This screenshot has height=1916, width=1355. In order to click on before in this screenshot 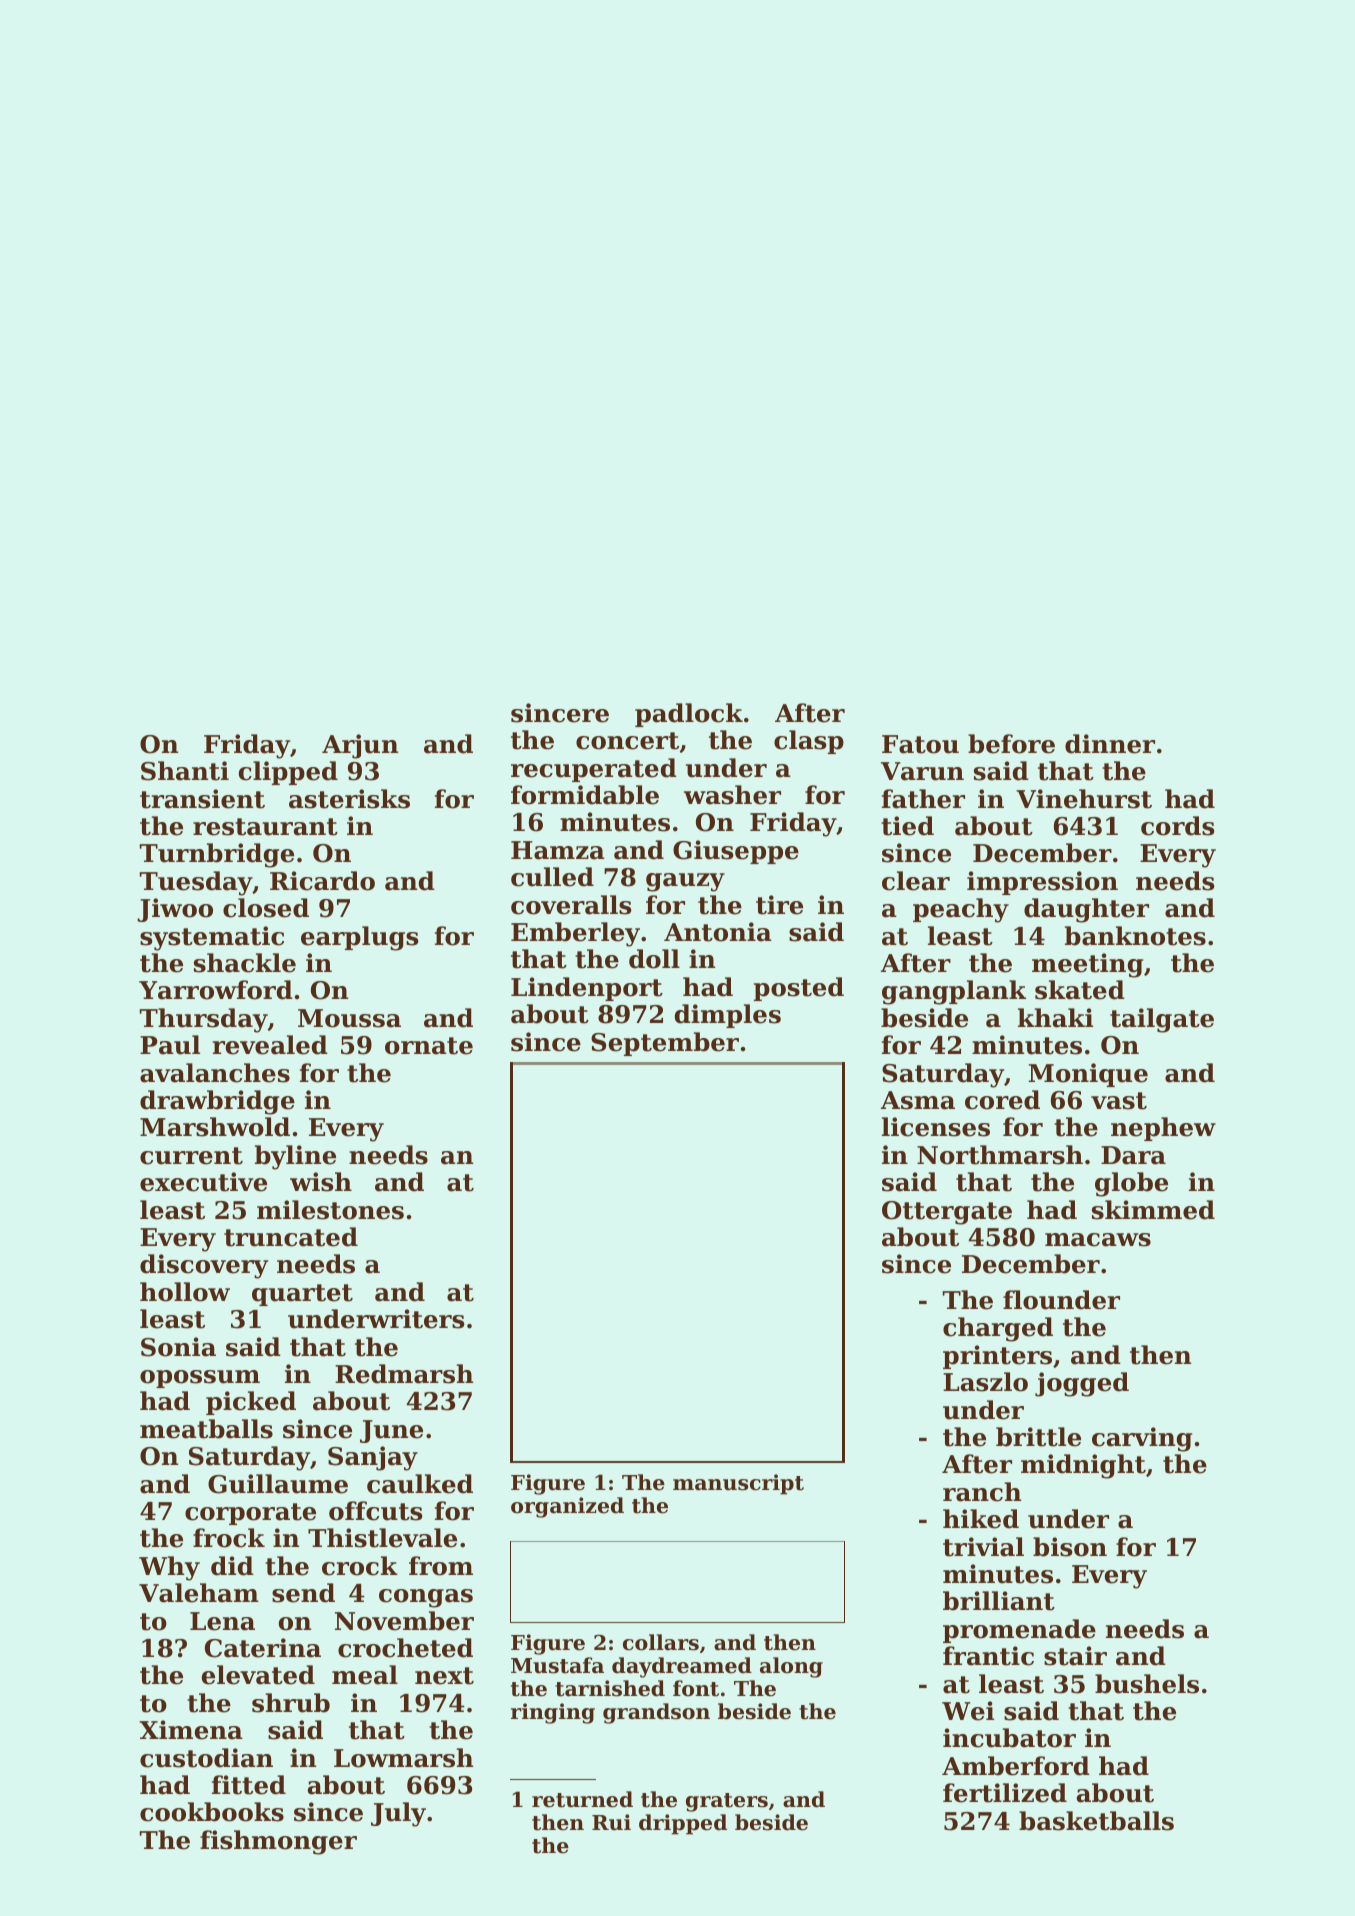, I will do `click(1011, 744)`.
